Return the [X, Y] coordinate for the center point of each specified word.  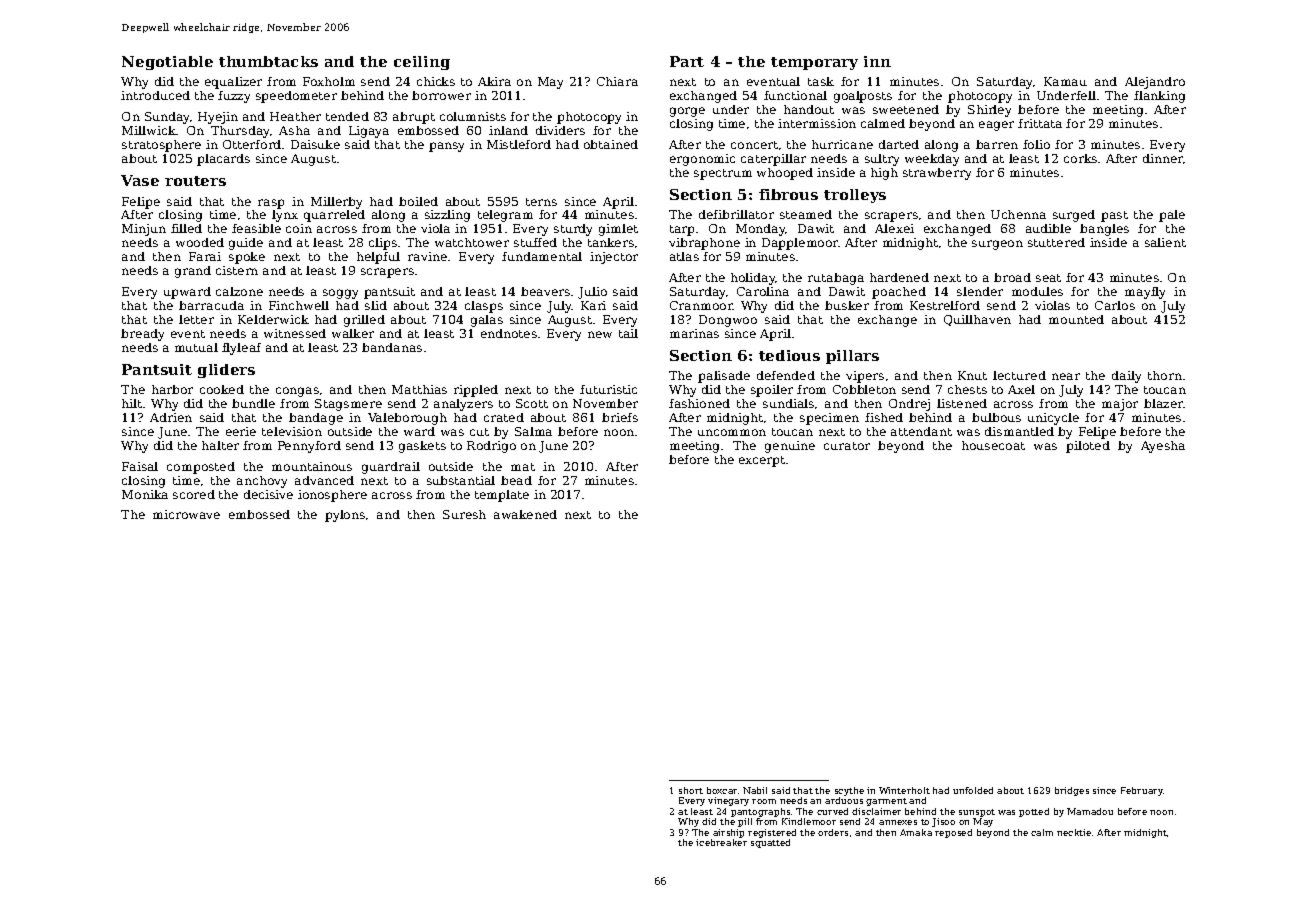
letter [196, 319]
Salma [533, 431]
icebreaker [721, 842]
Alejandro [1155, 83]
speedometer [296, 97]
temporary [814, 63]
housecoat [993, 445]
